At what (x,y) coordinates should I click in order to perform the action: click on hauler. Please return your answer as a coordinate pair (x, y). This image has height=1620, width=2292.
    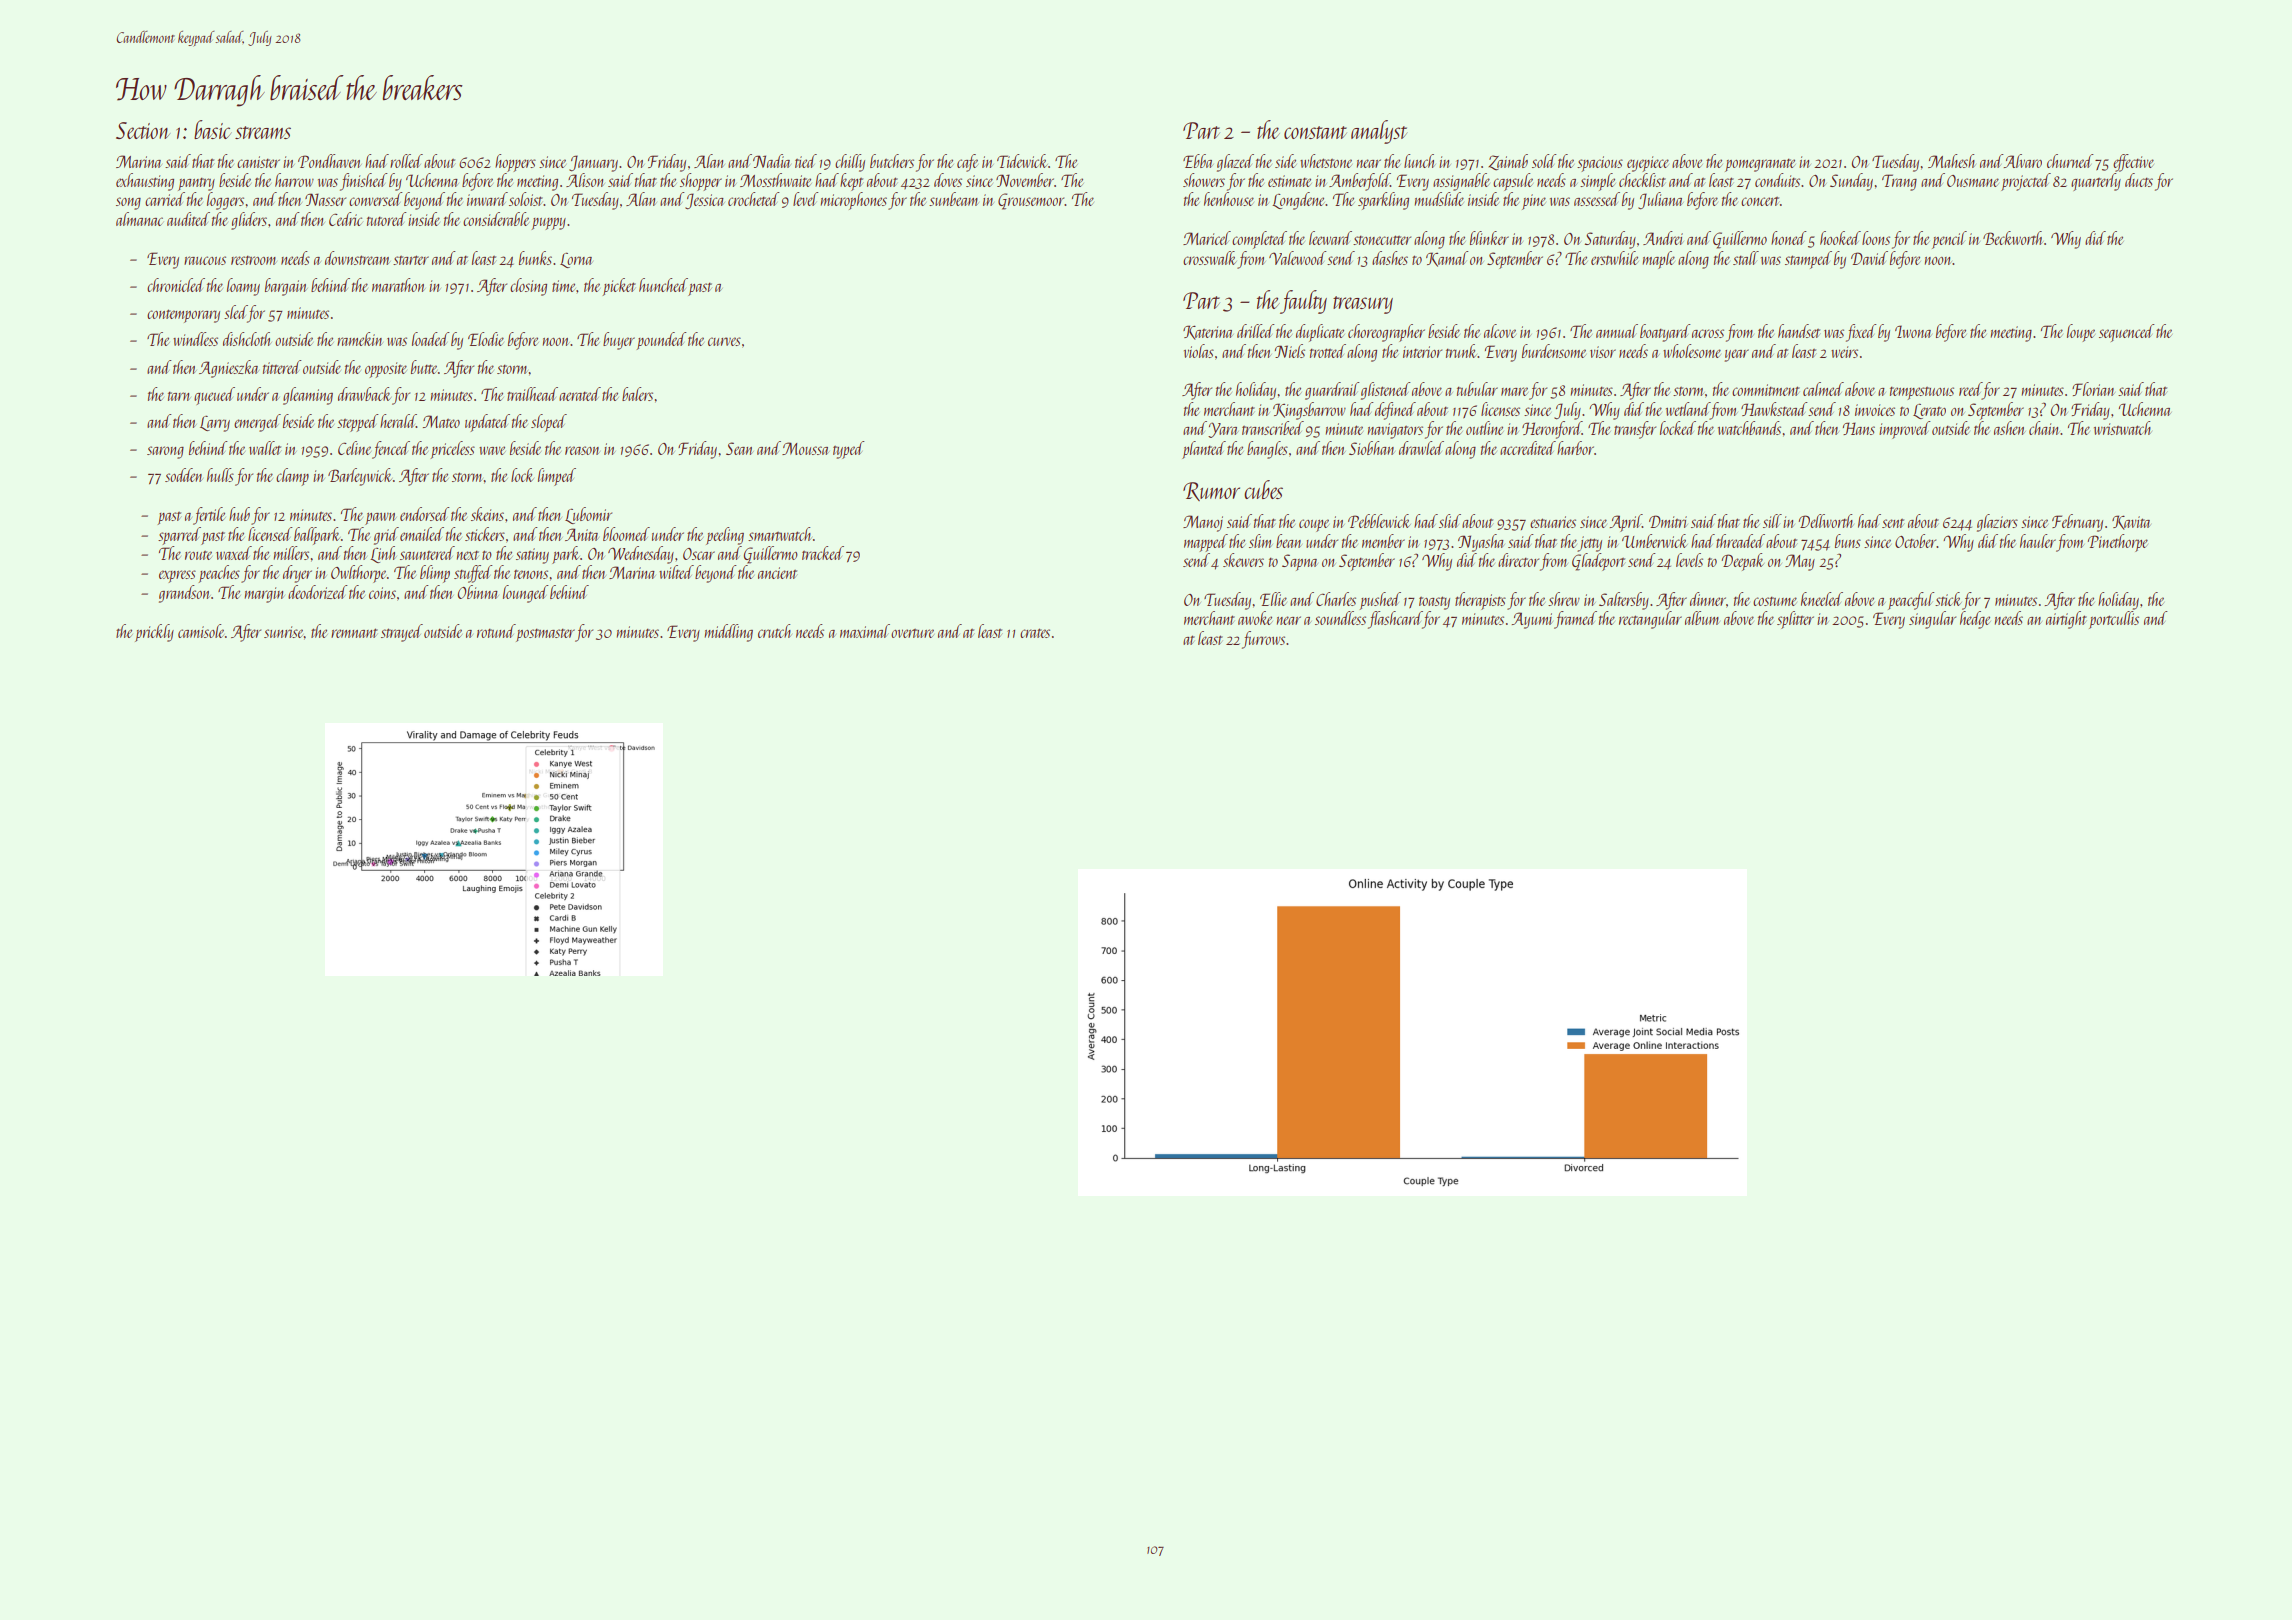
    Looking at the image, I should click on (2038, 541).
